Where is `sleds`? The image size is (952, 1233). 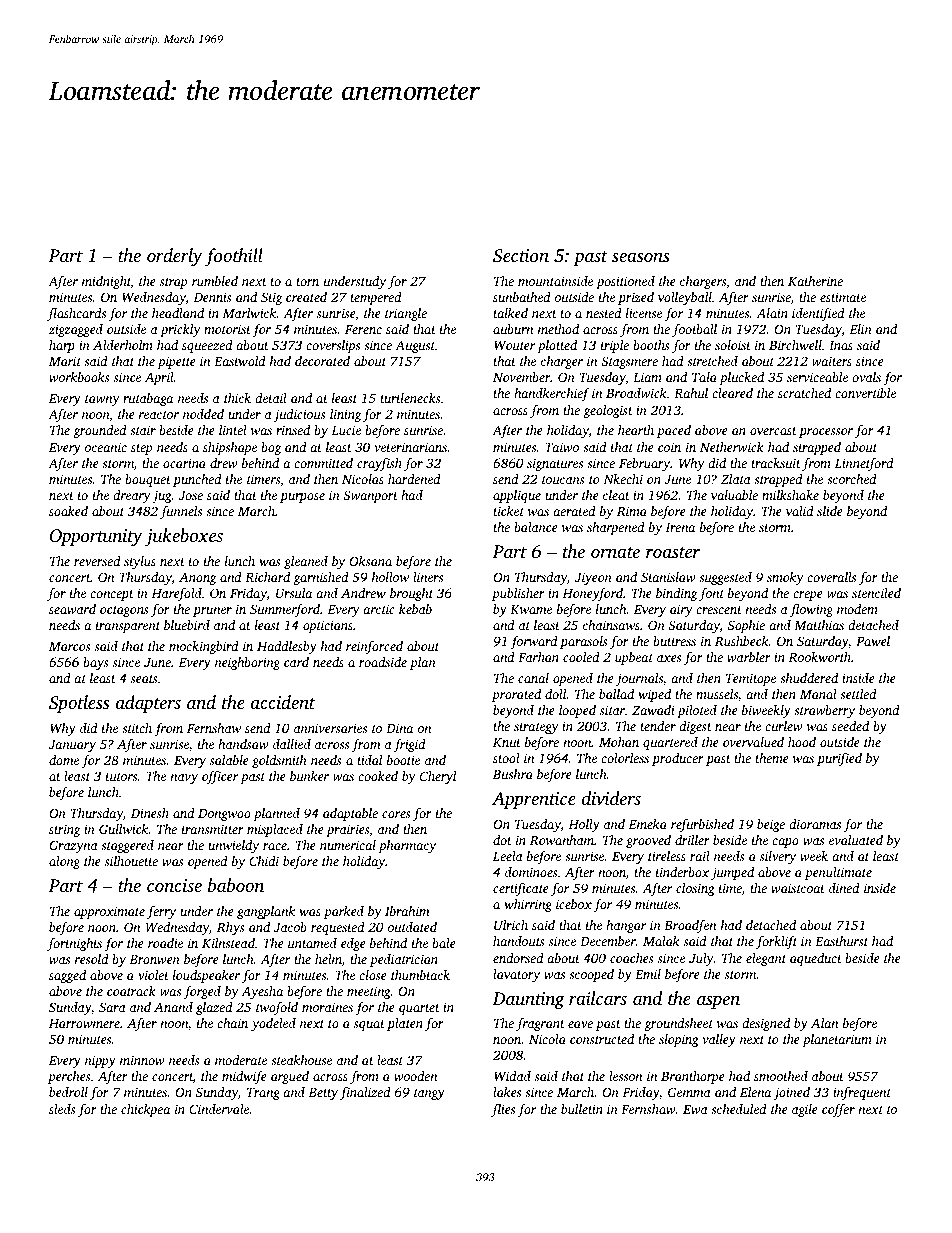
sleds is located at coordinates (62, 1109).
